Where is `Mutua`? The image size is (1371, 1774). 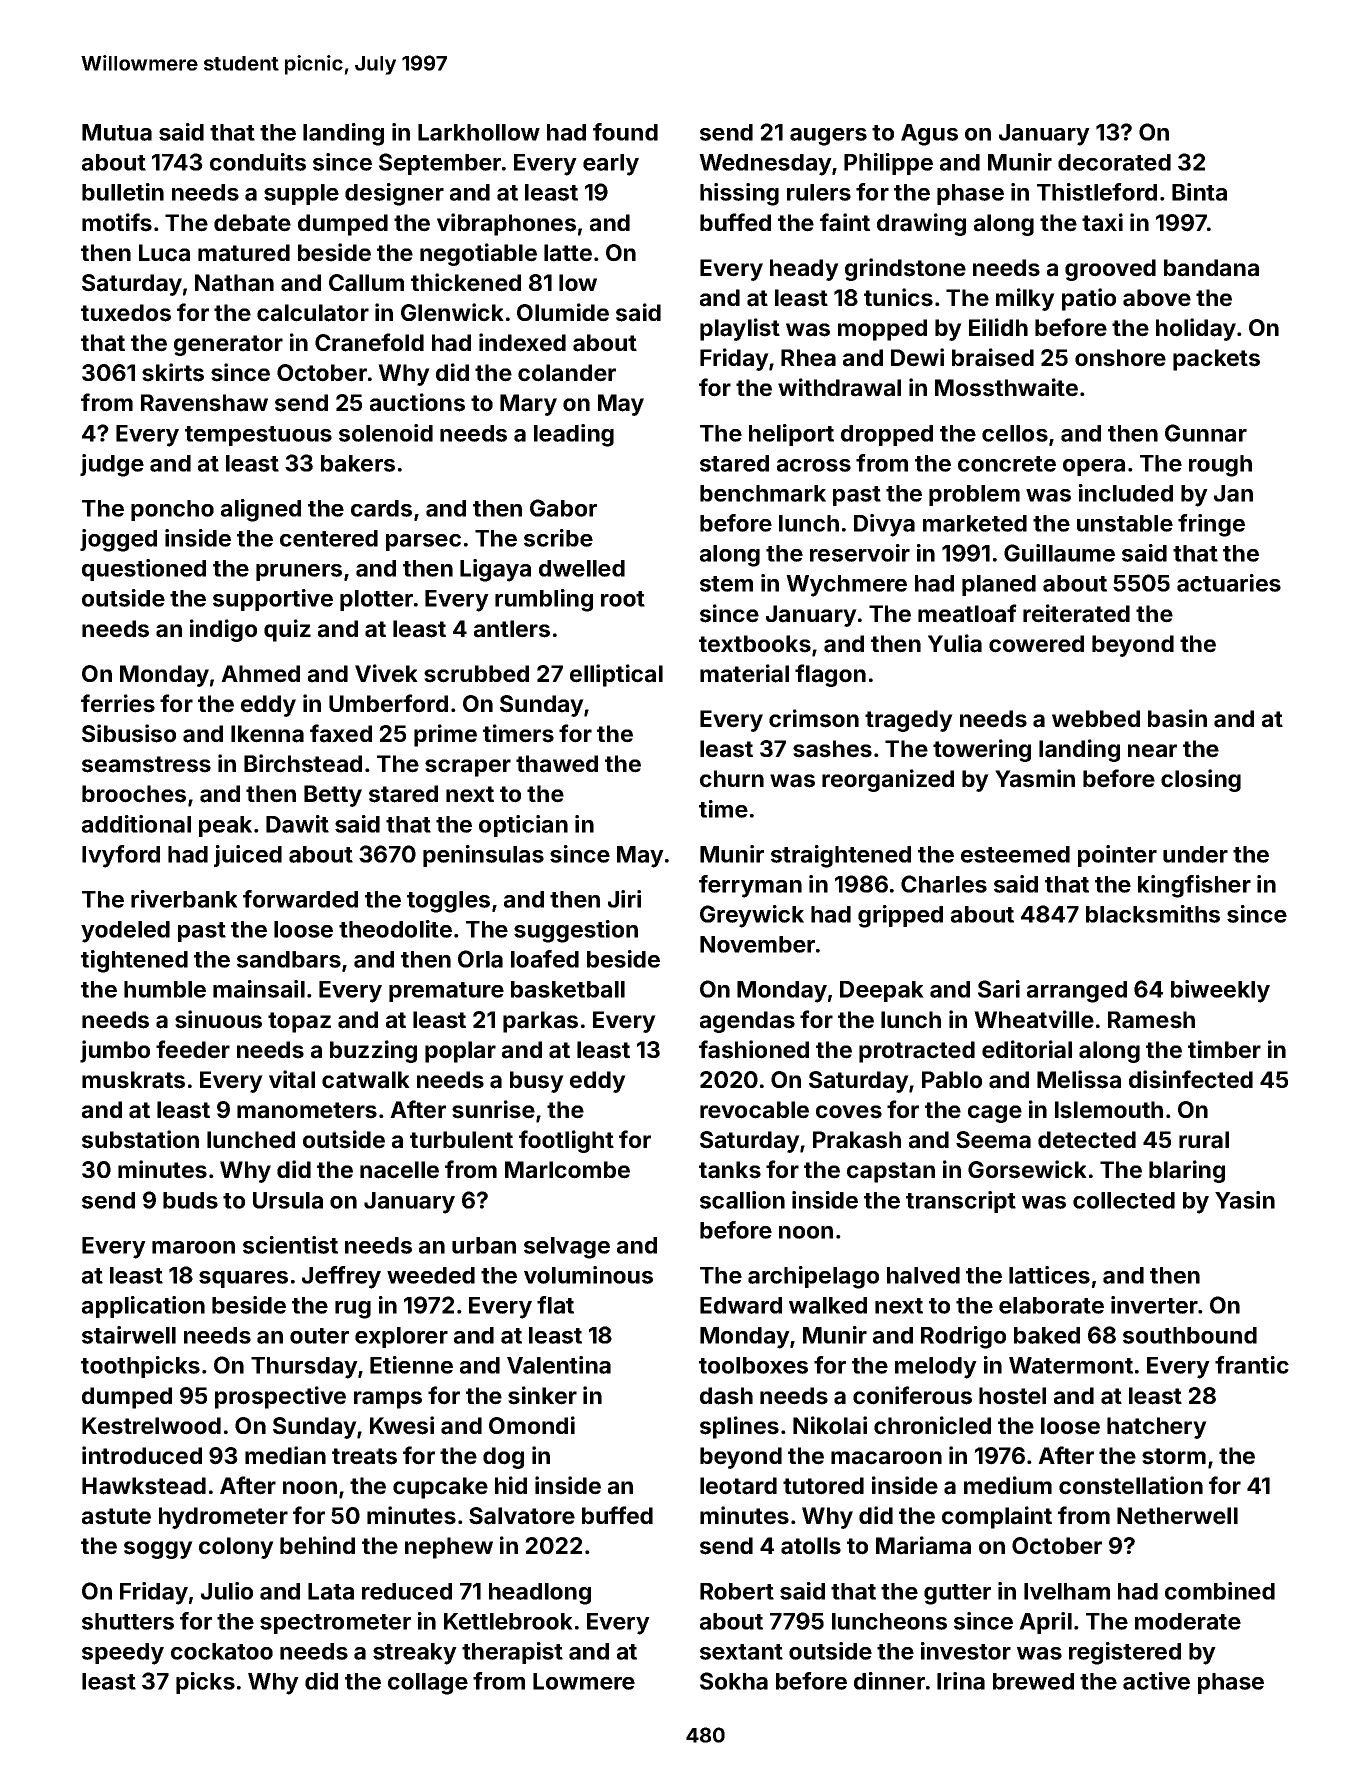
Mutua is located at coordinates (117, 132).
